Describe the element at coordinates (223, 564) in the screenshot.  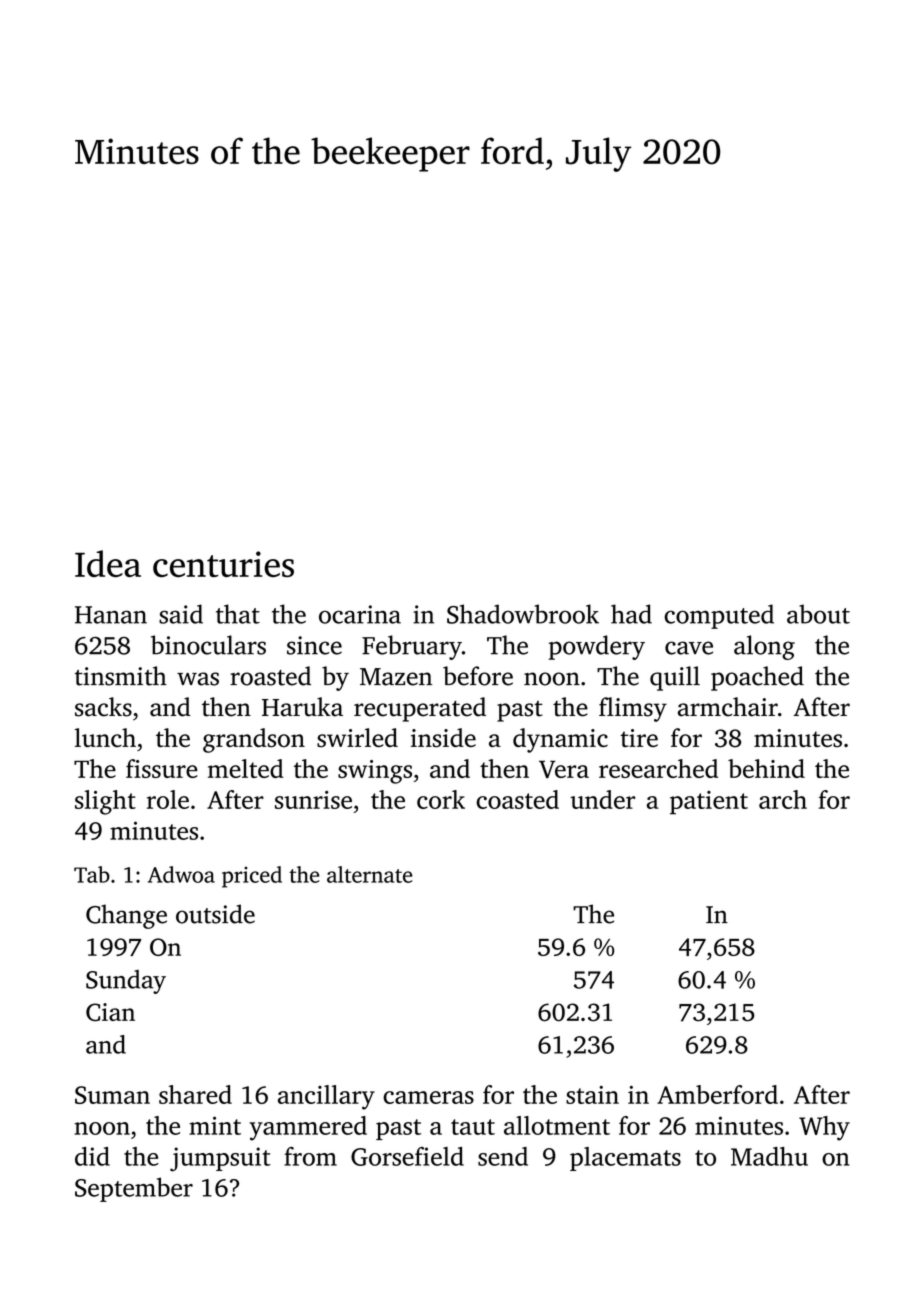
I see `centuries` at that location.
